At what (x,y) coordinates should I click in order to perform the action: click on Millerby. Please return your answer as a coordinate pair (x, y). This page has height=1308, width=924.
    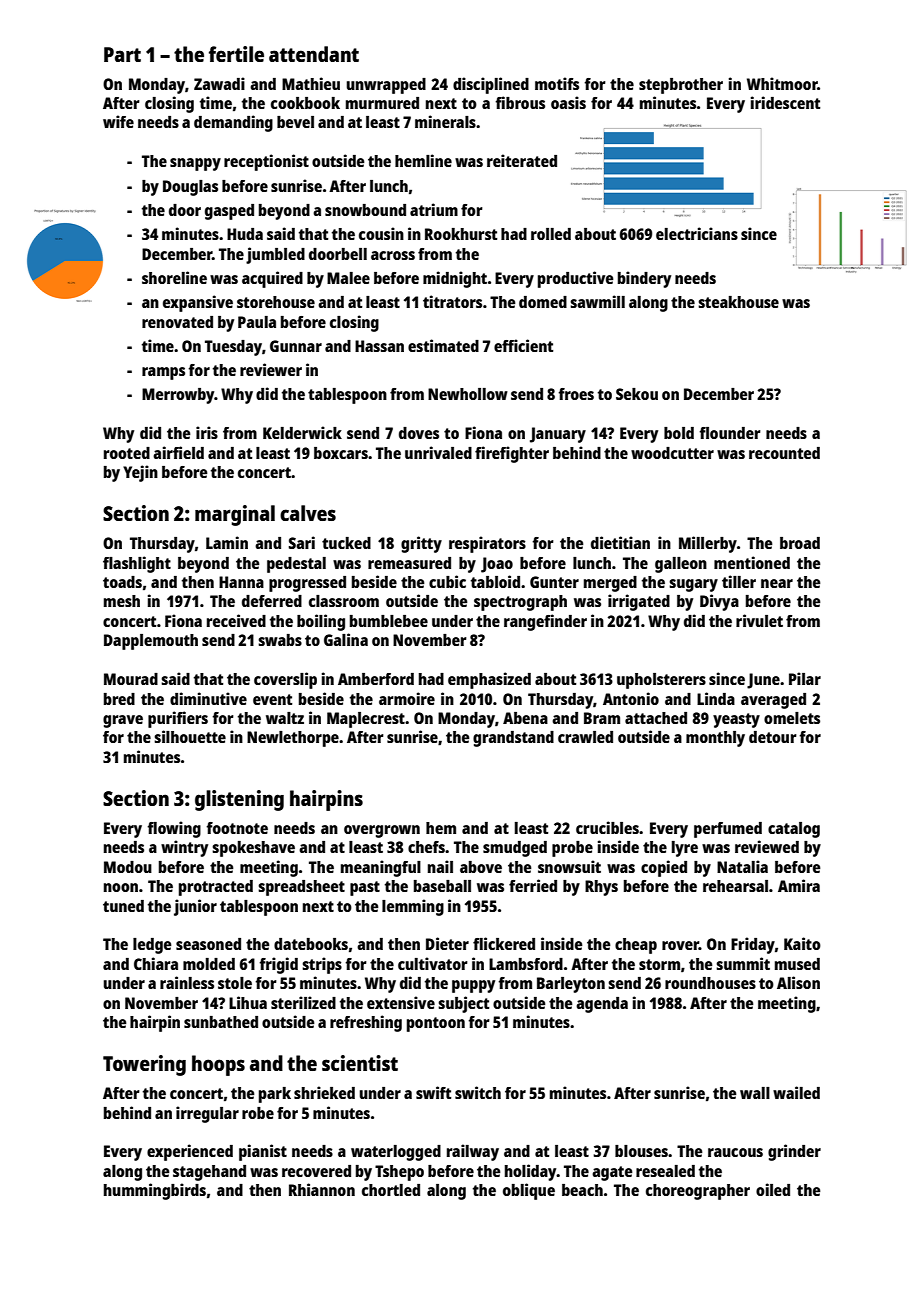
    Looking at the image, I should click on (708, 544).
